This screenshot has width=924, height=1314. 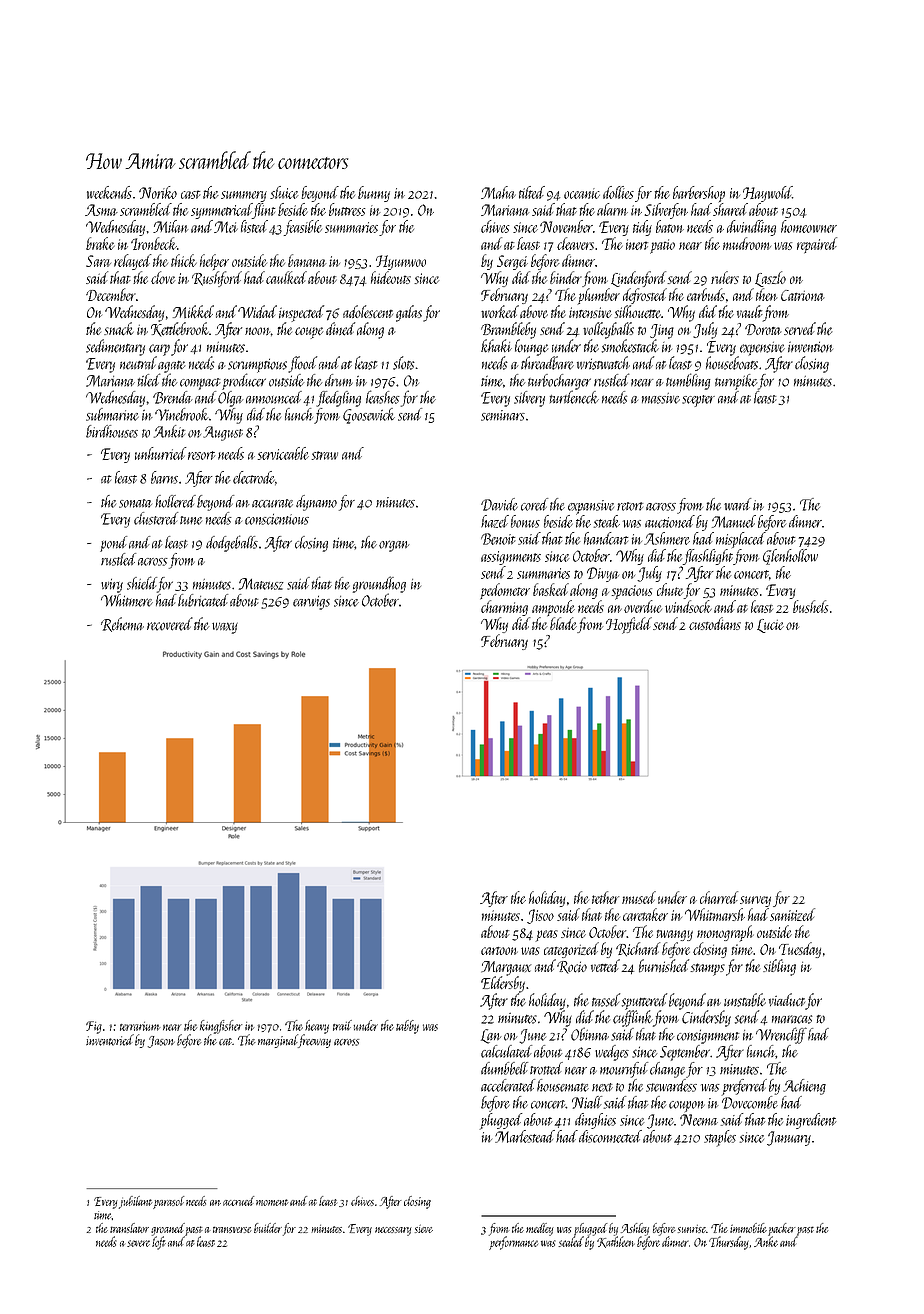 What do you see at coordinates (133, 262) in the screenshot?
I see `relayed` at bounding box center [133, 262].
